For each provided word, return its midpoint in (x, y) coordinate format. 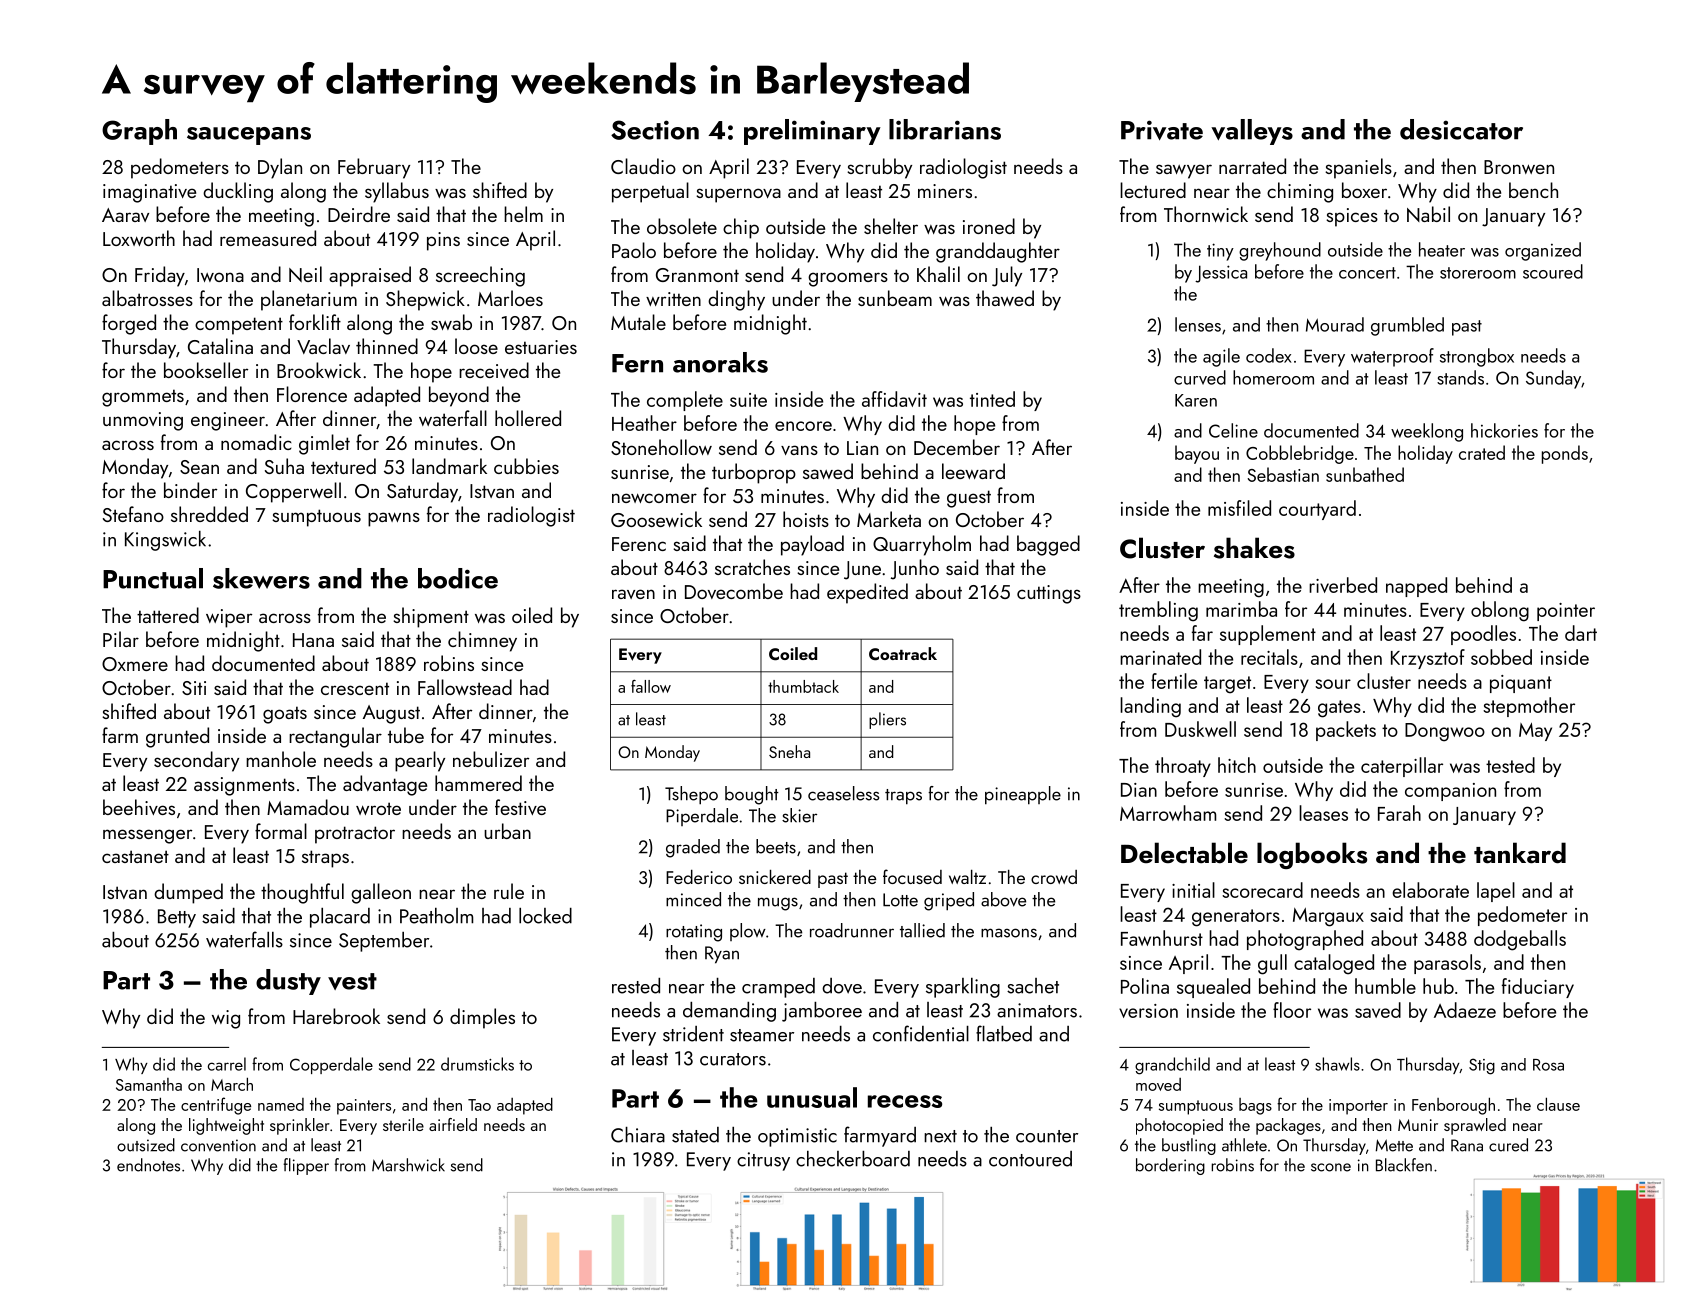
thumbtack (803, 686)
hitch (1237, 765)
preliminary (812, 132)
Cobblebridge (1300, 454)
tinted (992, 399)
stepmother (1529, 707)
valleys (1252, 132)
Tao (479, 1105)
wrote (378, 808)
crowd (1054, 877)
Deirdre (359, 214)
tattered (168, 615)
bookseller (206, 370)
